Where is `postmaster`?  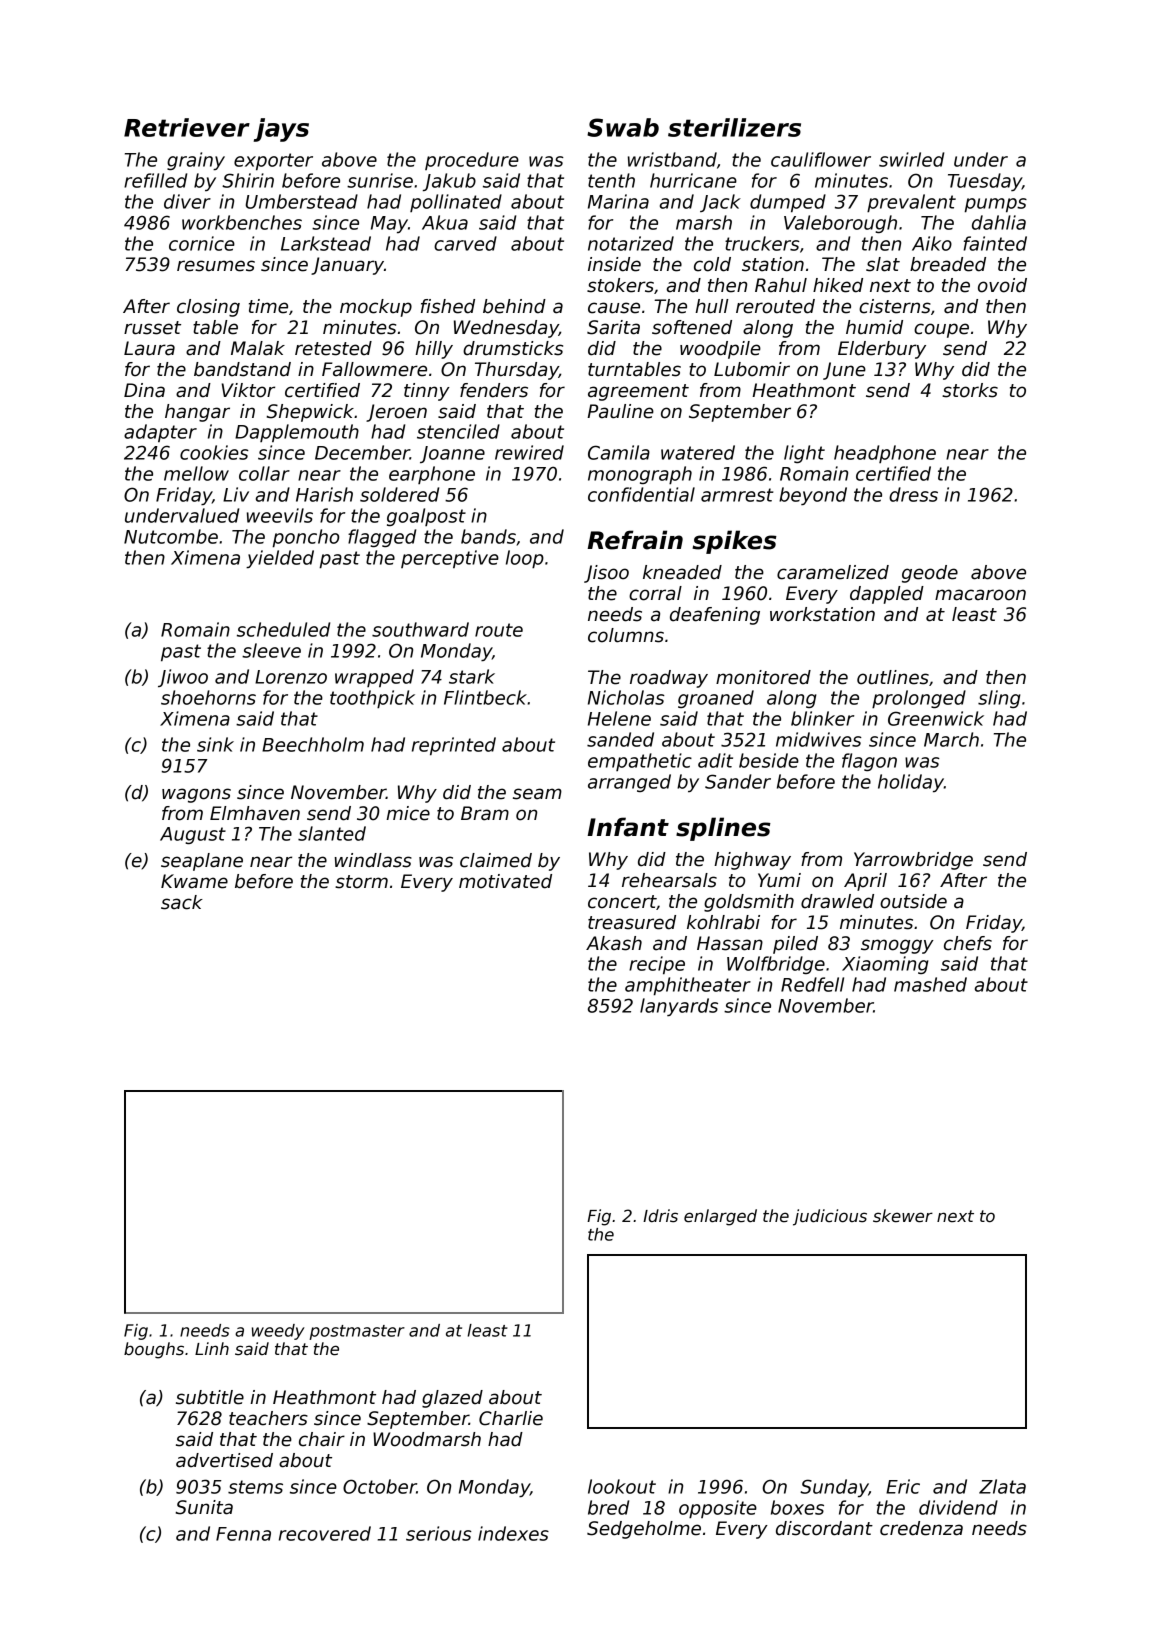
postmaster is located at coordinates (357, 1332).
